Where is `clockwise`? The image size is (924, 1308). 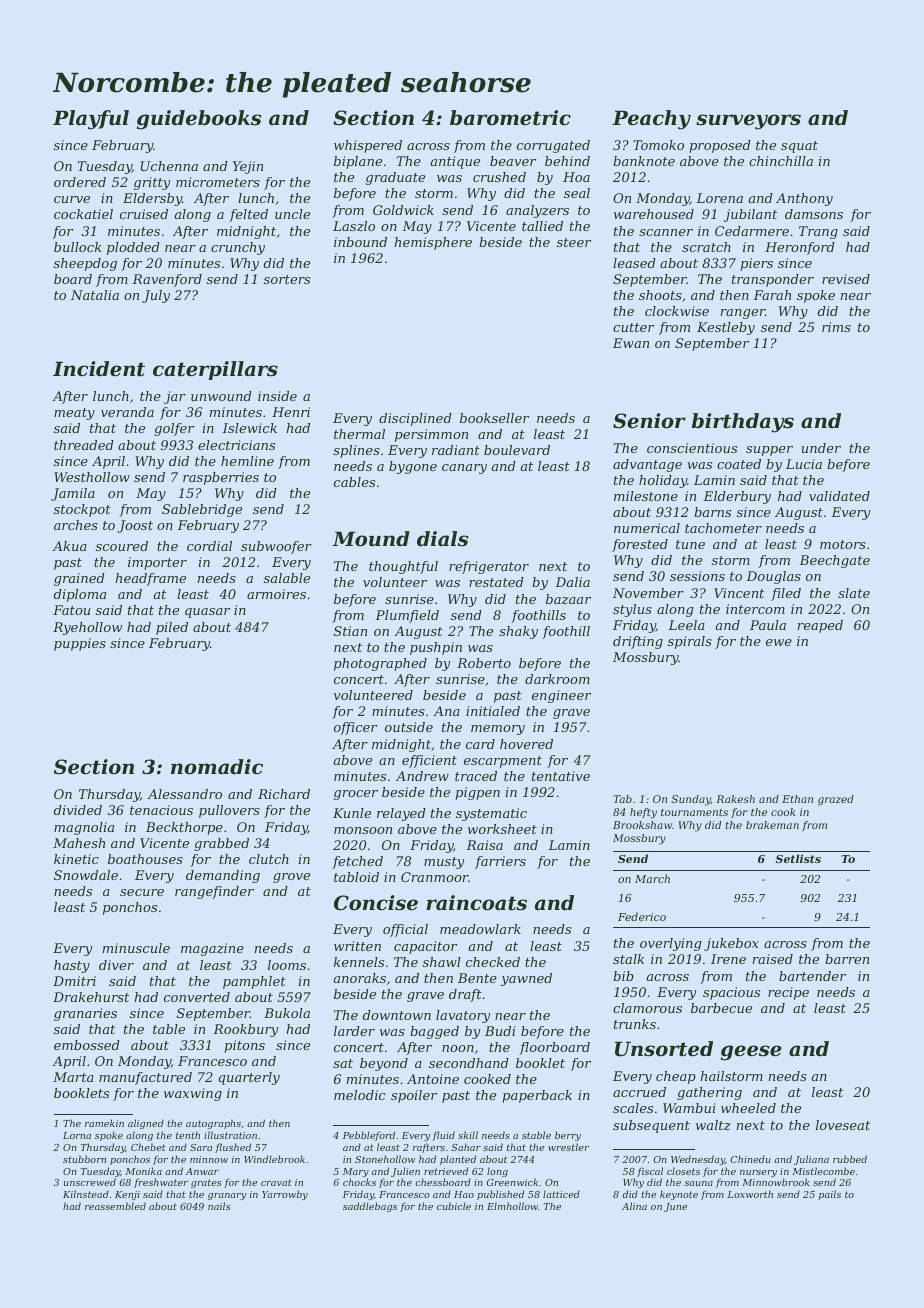
clockwise is located at coordinates (677, 311).
